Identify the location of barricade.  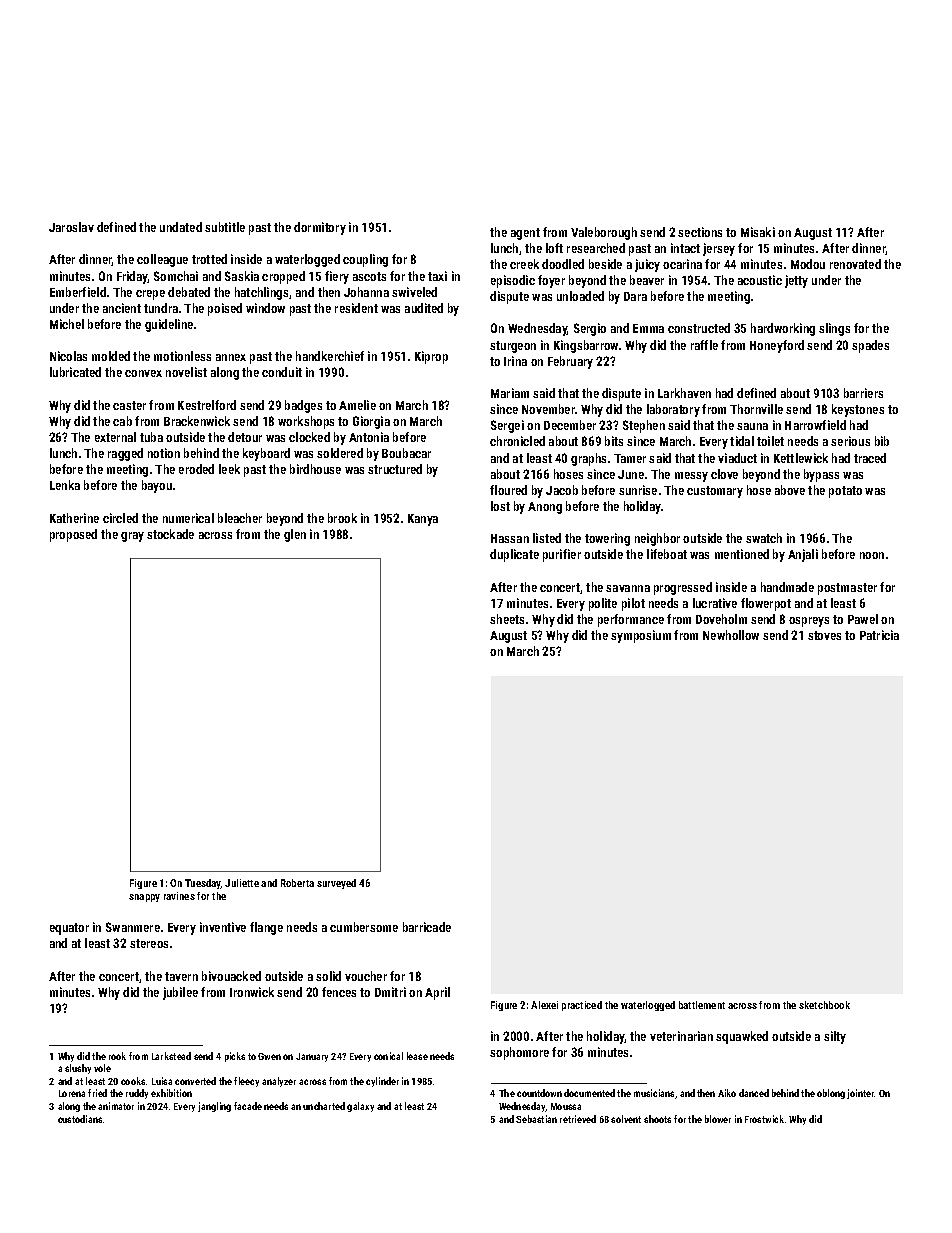
(427, 927).
